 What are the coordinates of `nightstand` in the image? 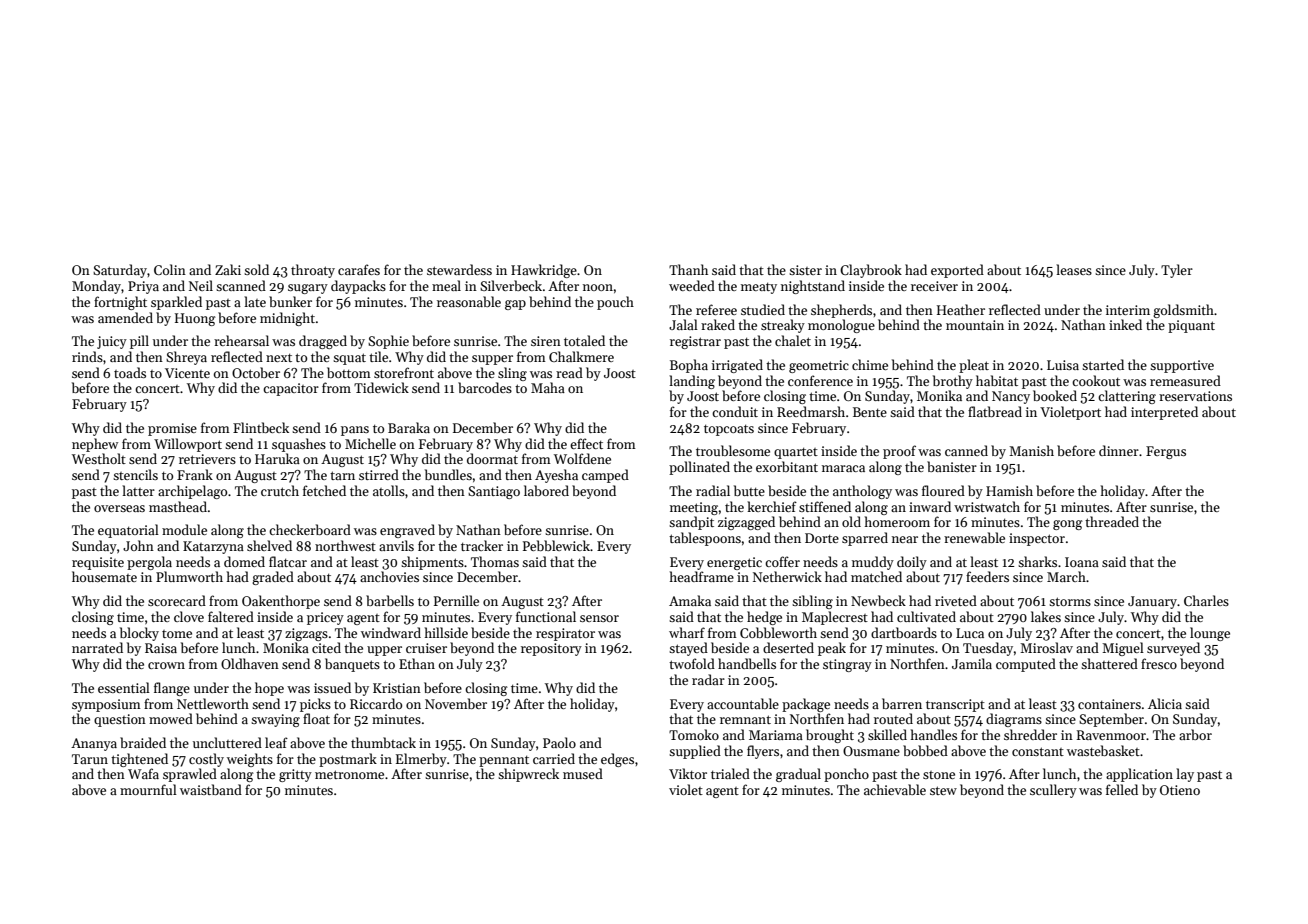 It's located at (813, 287).
